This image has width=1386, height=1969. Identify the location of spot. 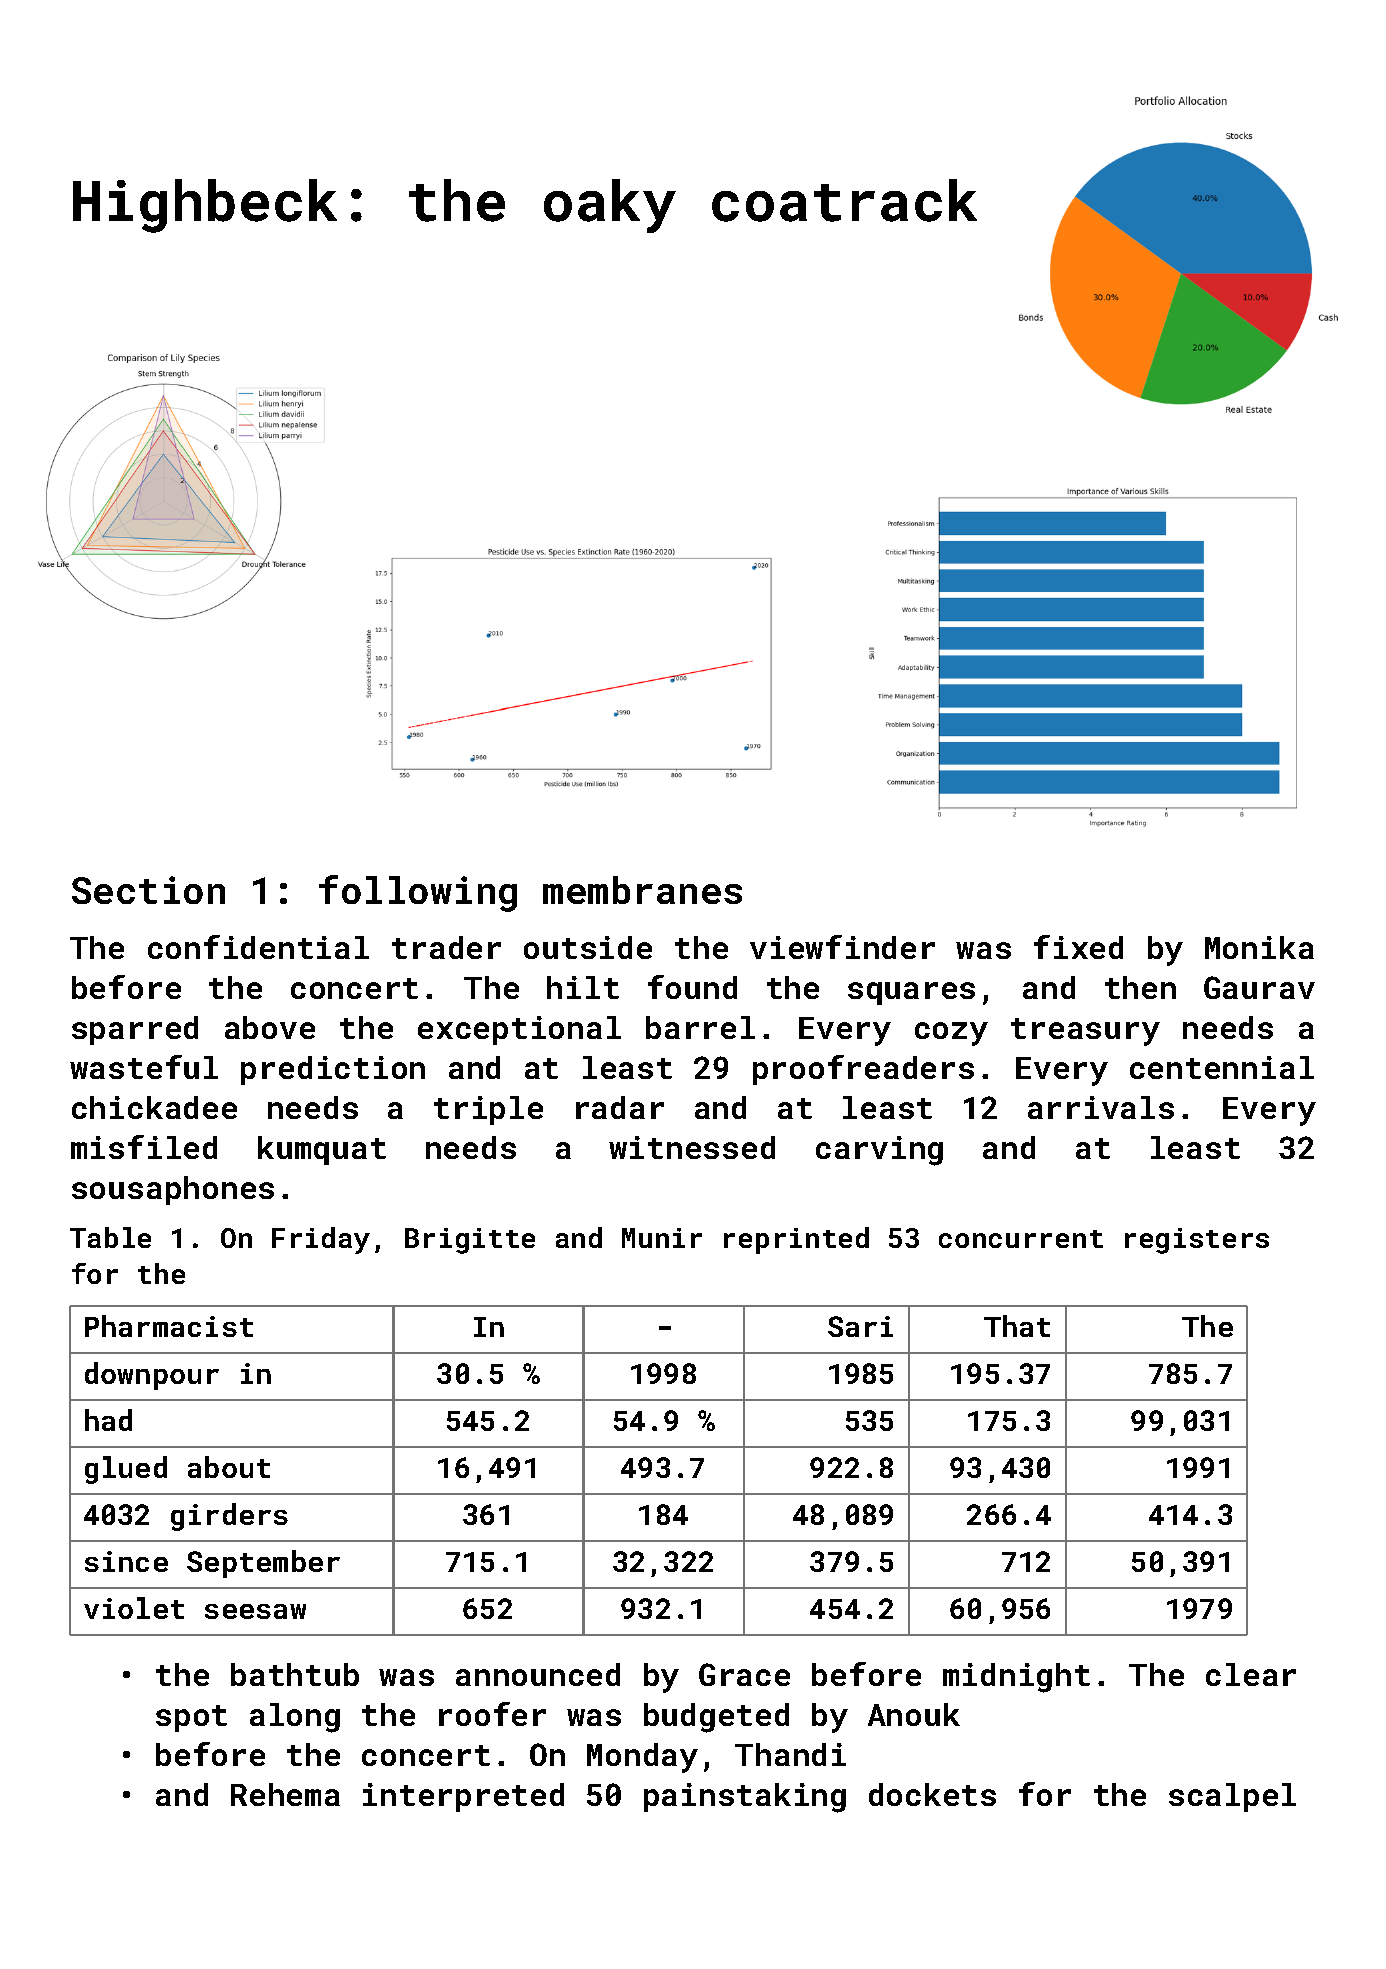
(191, 1718).
